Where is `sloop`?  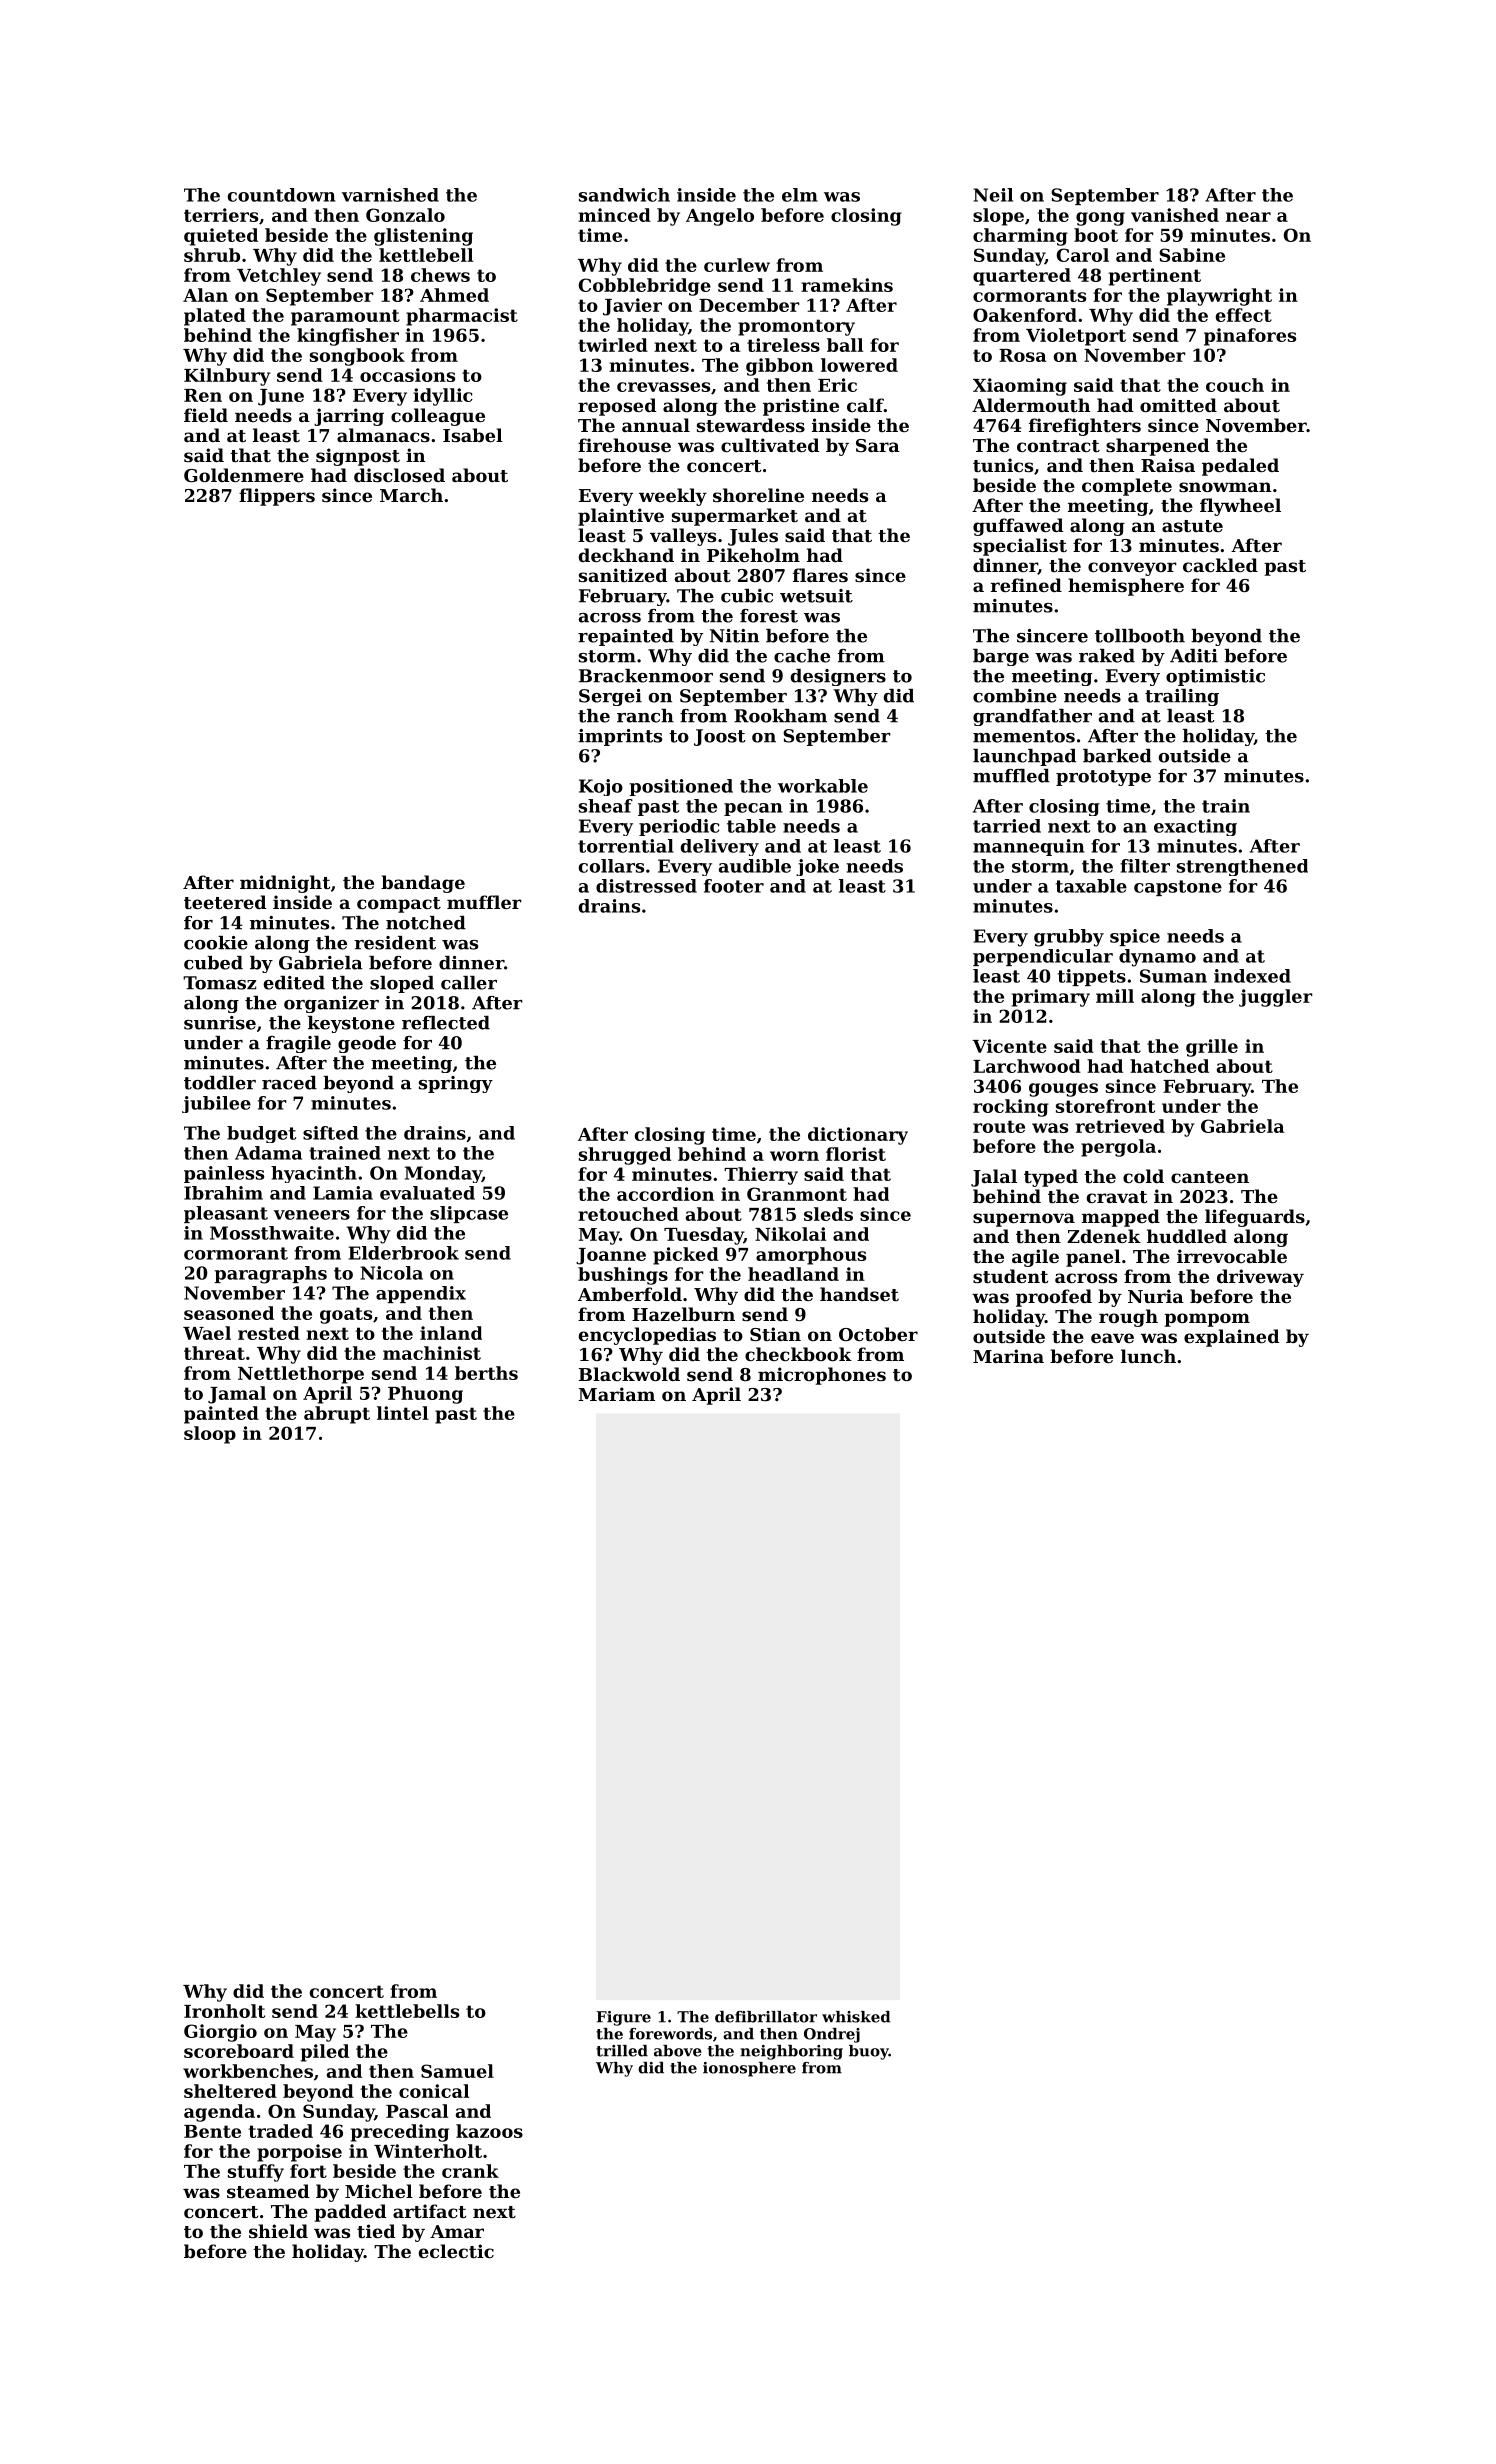
sloop is located at coordinates (210, 1435).
